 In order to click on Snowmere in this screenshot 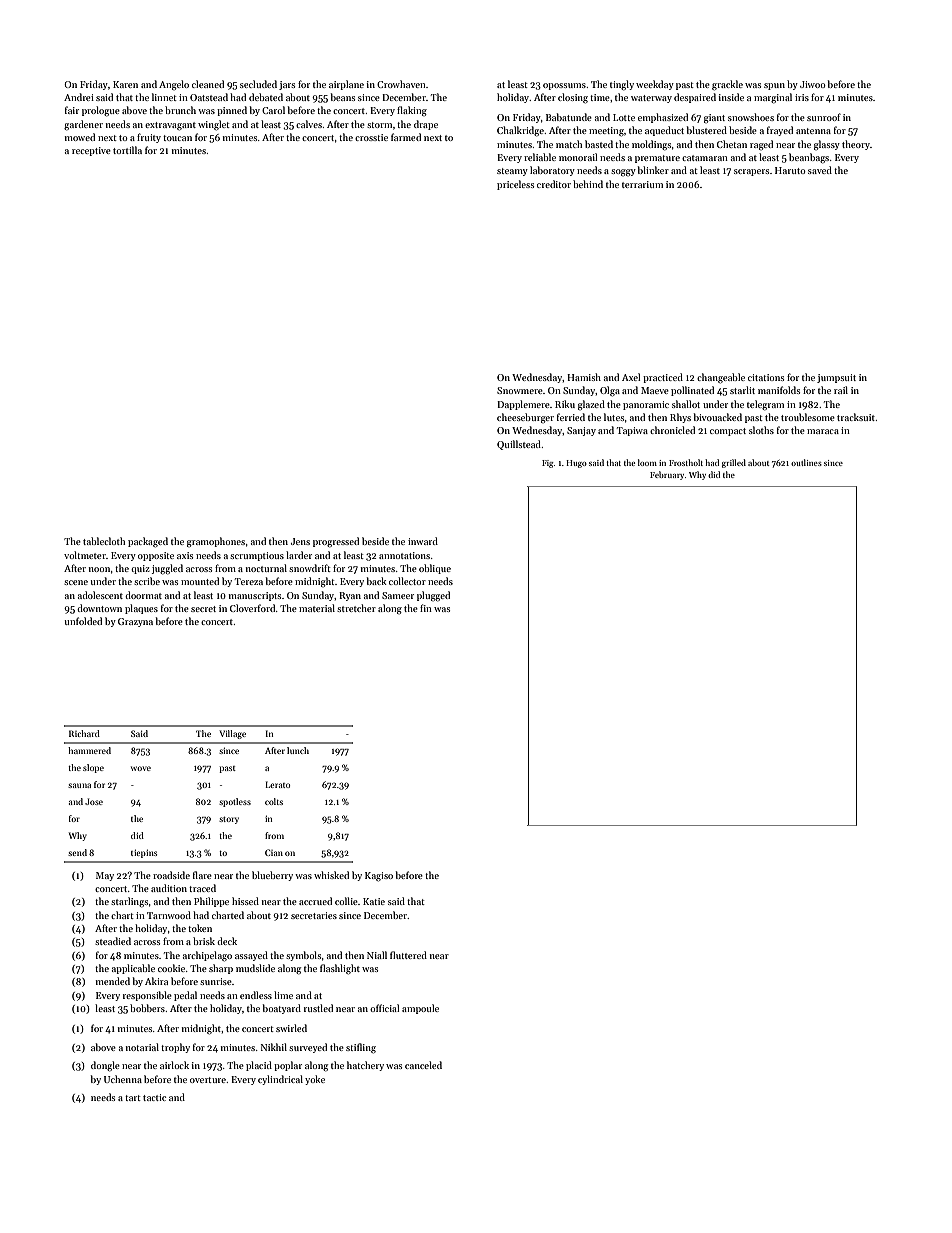, I will do `click(520, 390)`.
